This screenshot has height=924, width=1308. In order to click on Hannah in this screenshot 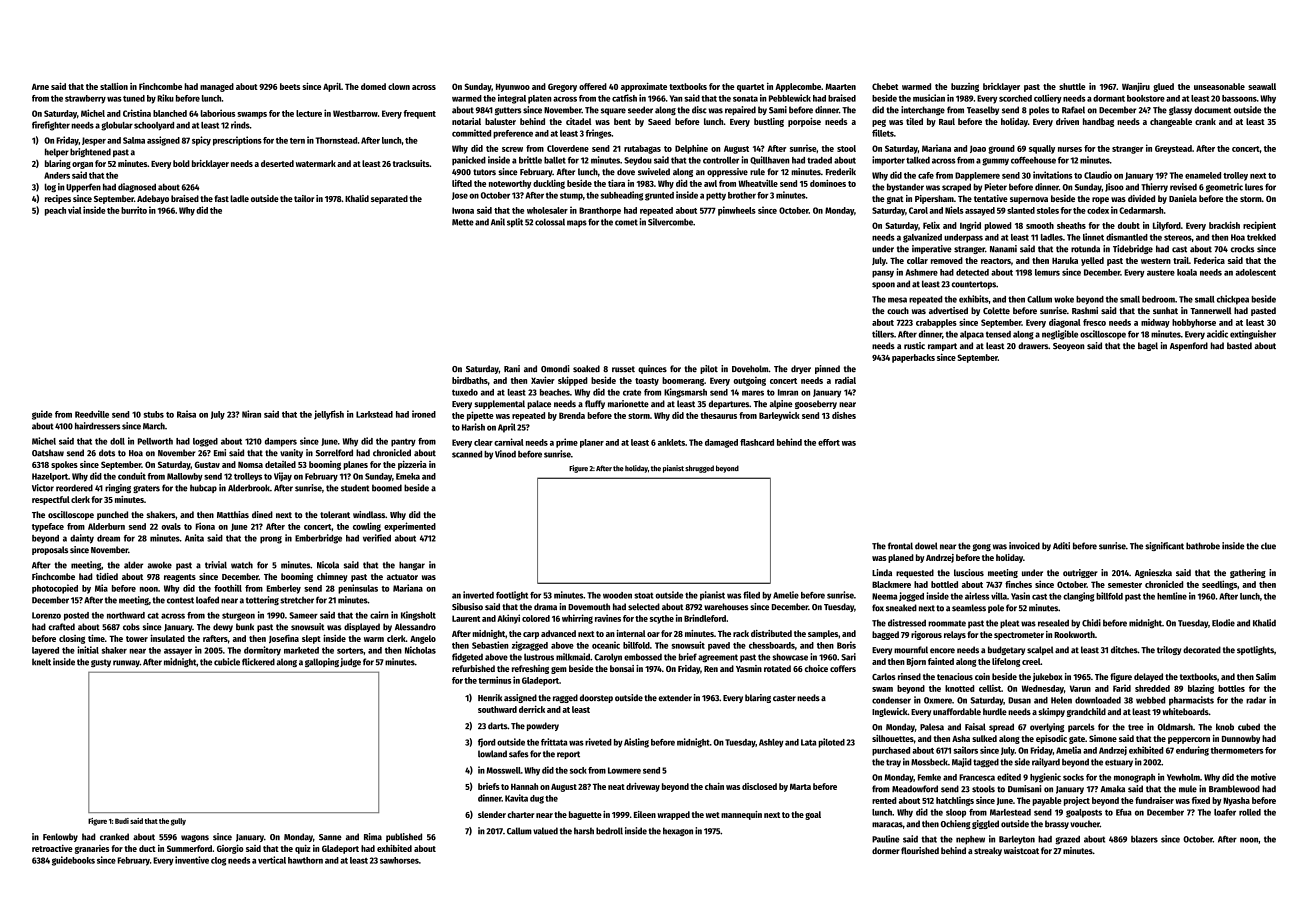, I will do `click(524, 786)`.
